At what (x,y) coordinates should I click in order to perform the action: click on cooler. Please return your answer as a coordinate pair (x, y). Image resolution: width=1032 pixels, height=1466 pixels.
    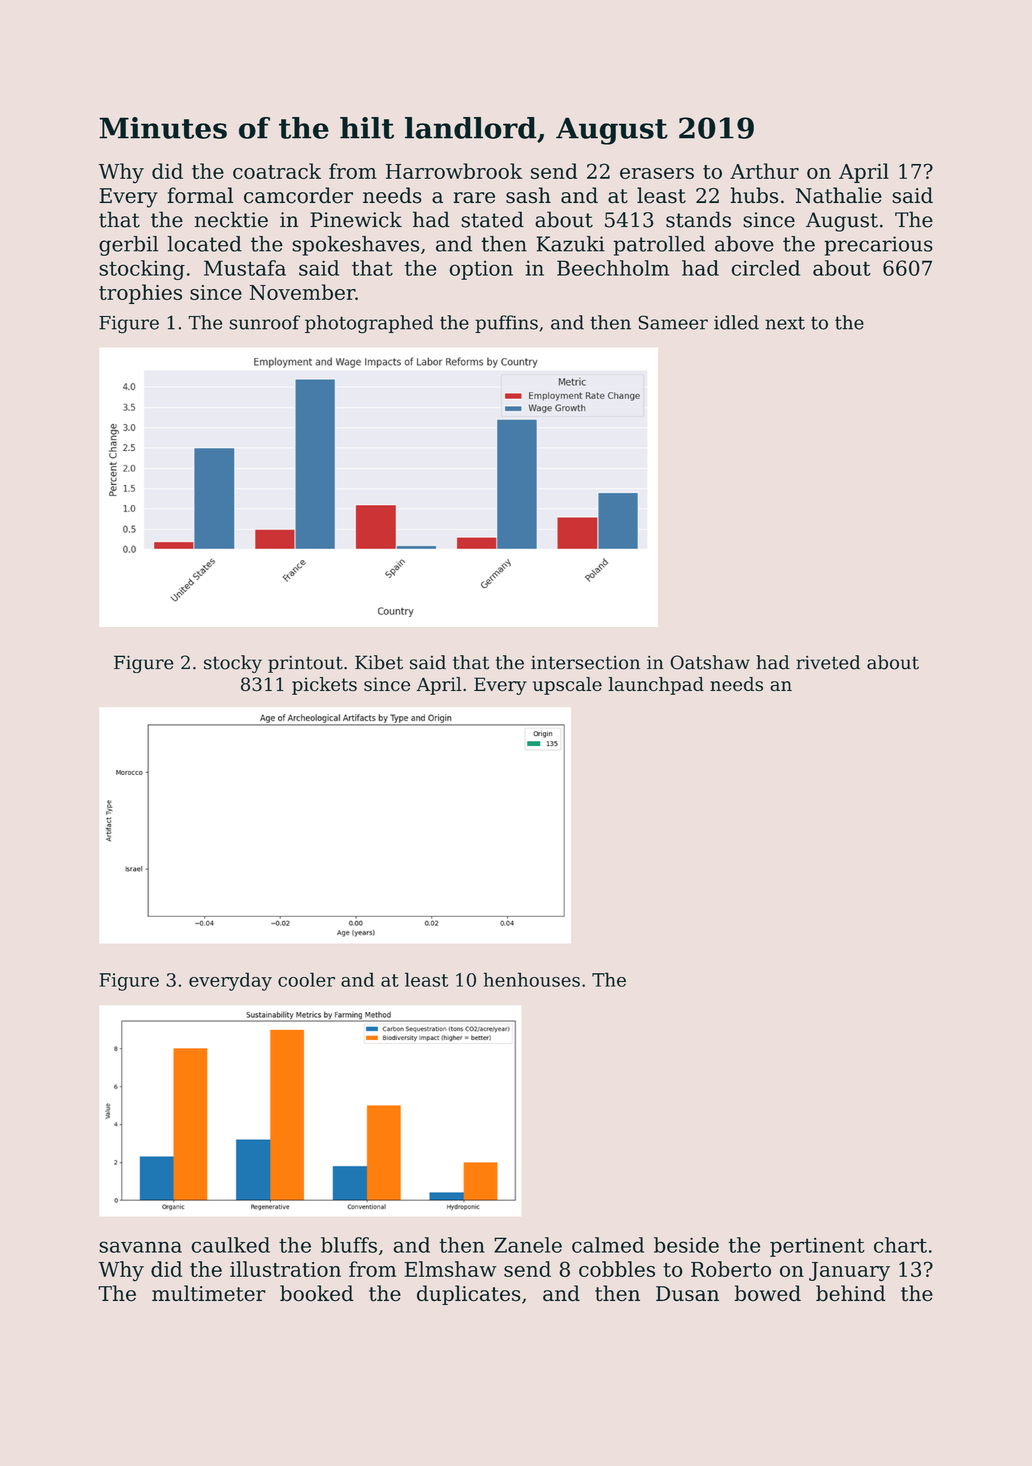
    Looking at the image, I should click on (306, 979).
